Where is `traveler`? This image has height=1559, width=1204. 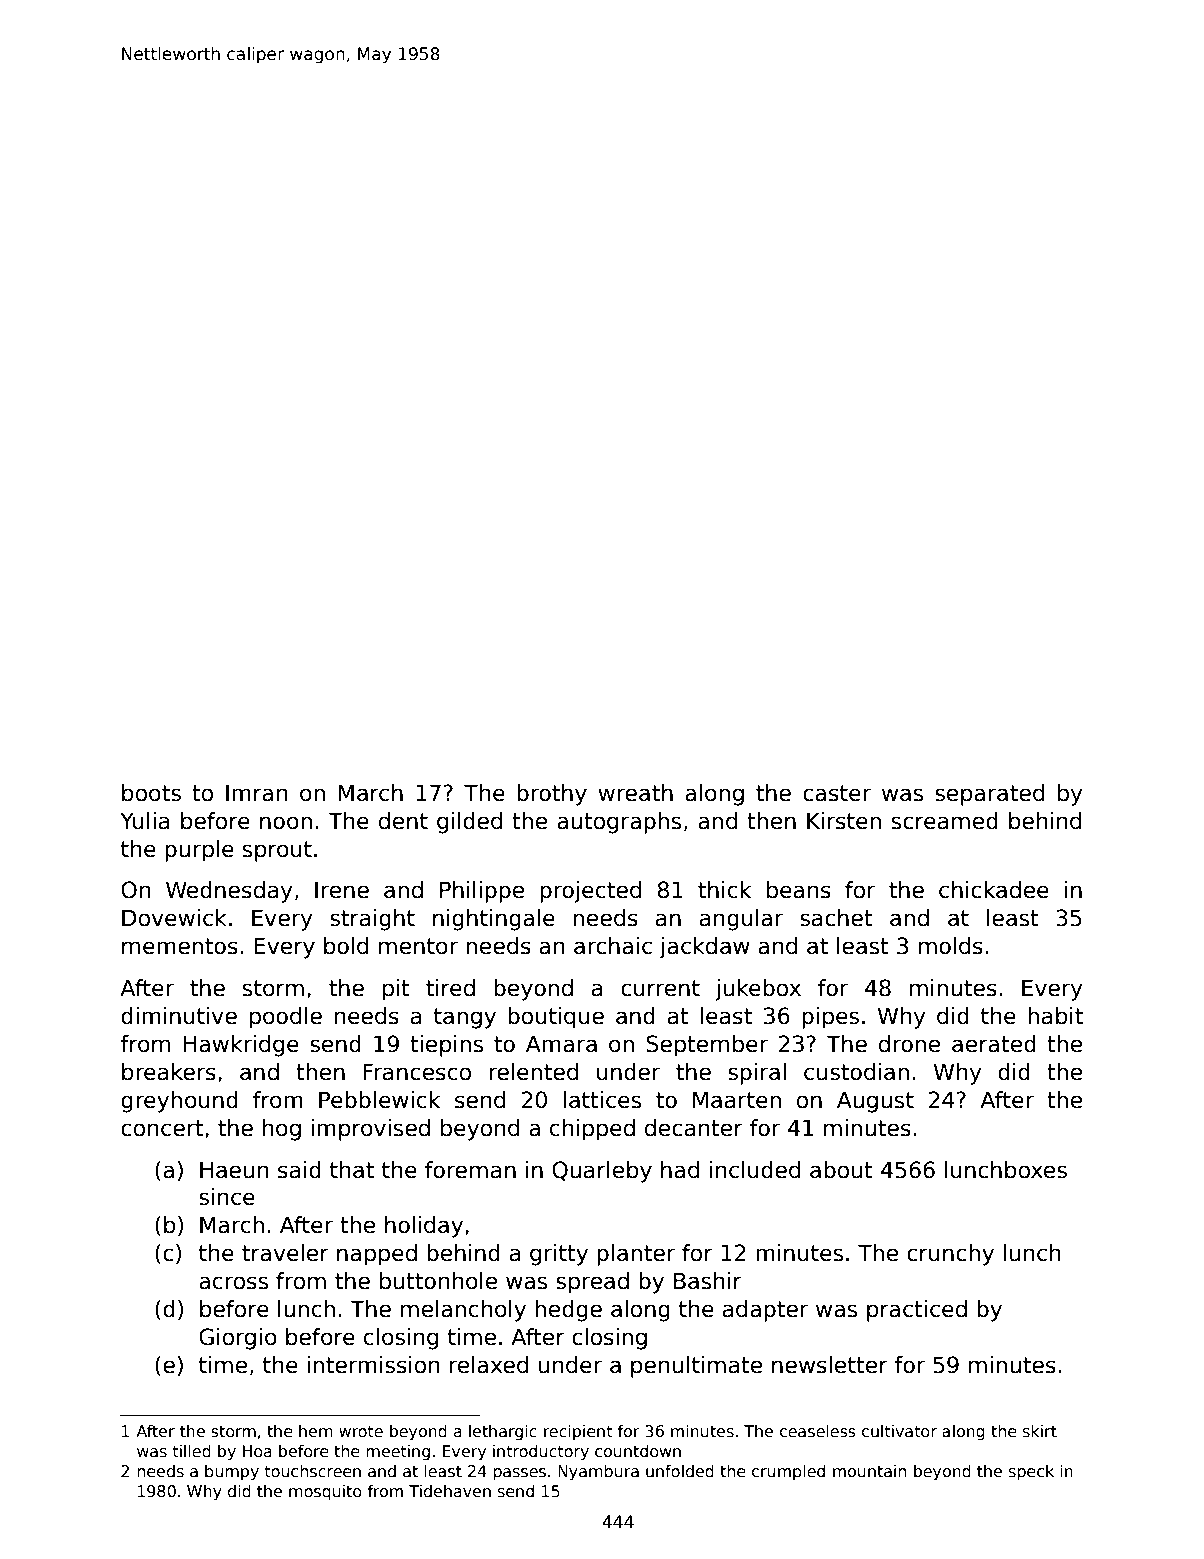
traveler is located at coordinates (285, 1253).
